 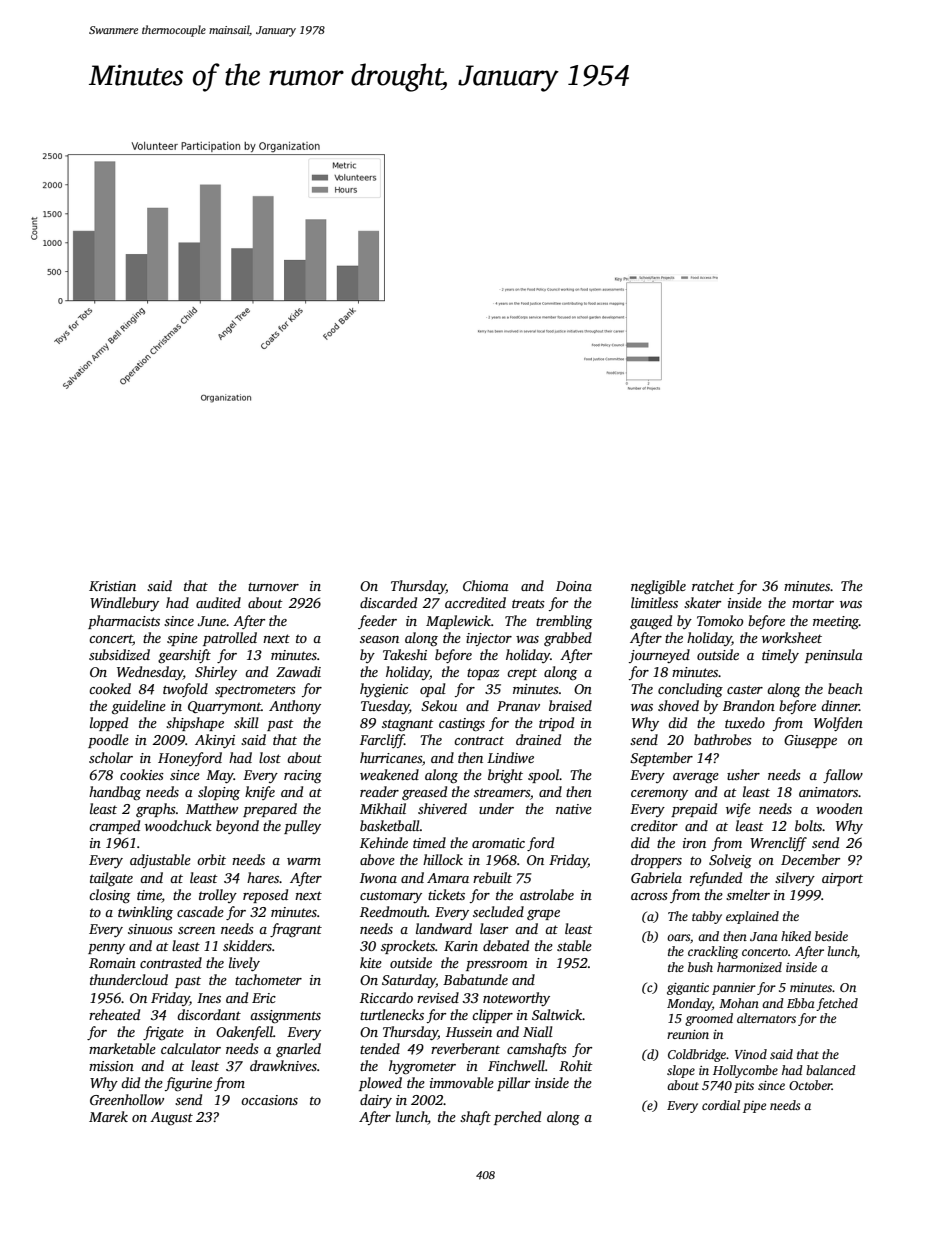 I want to click on meeting, so click(x=836, y=623).
